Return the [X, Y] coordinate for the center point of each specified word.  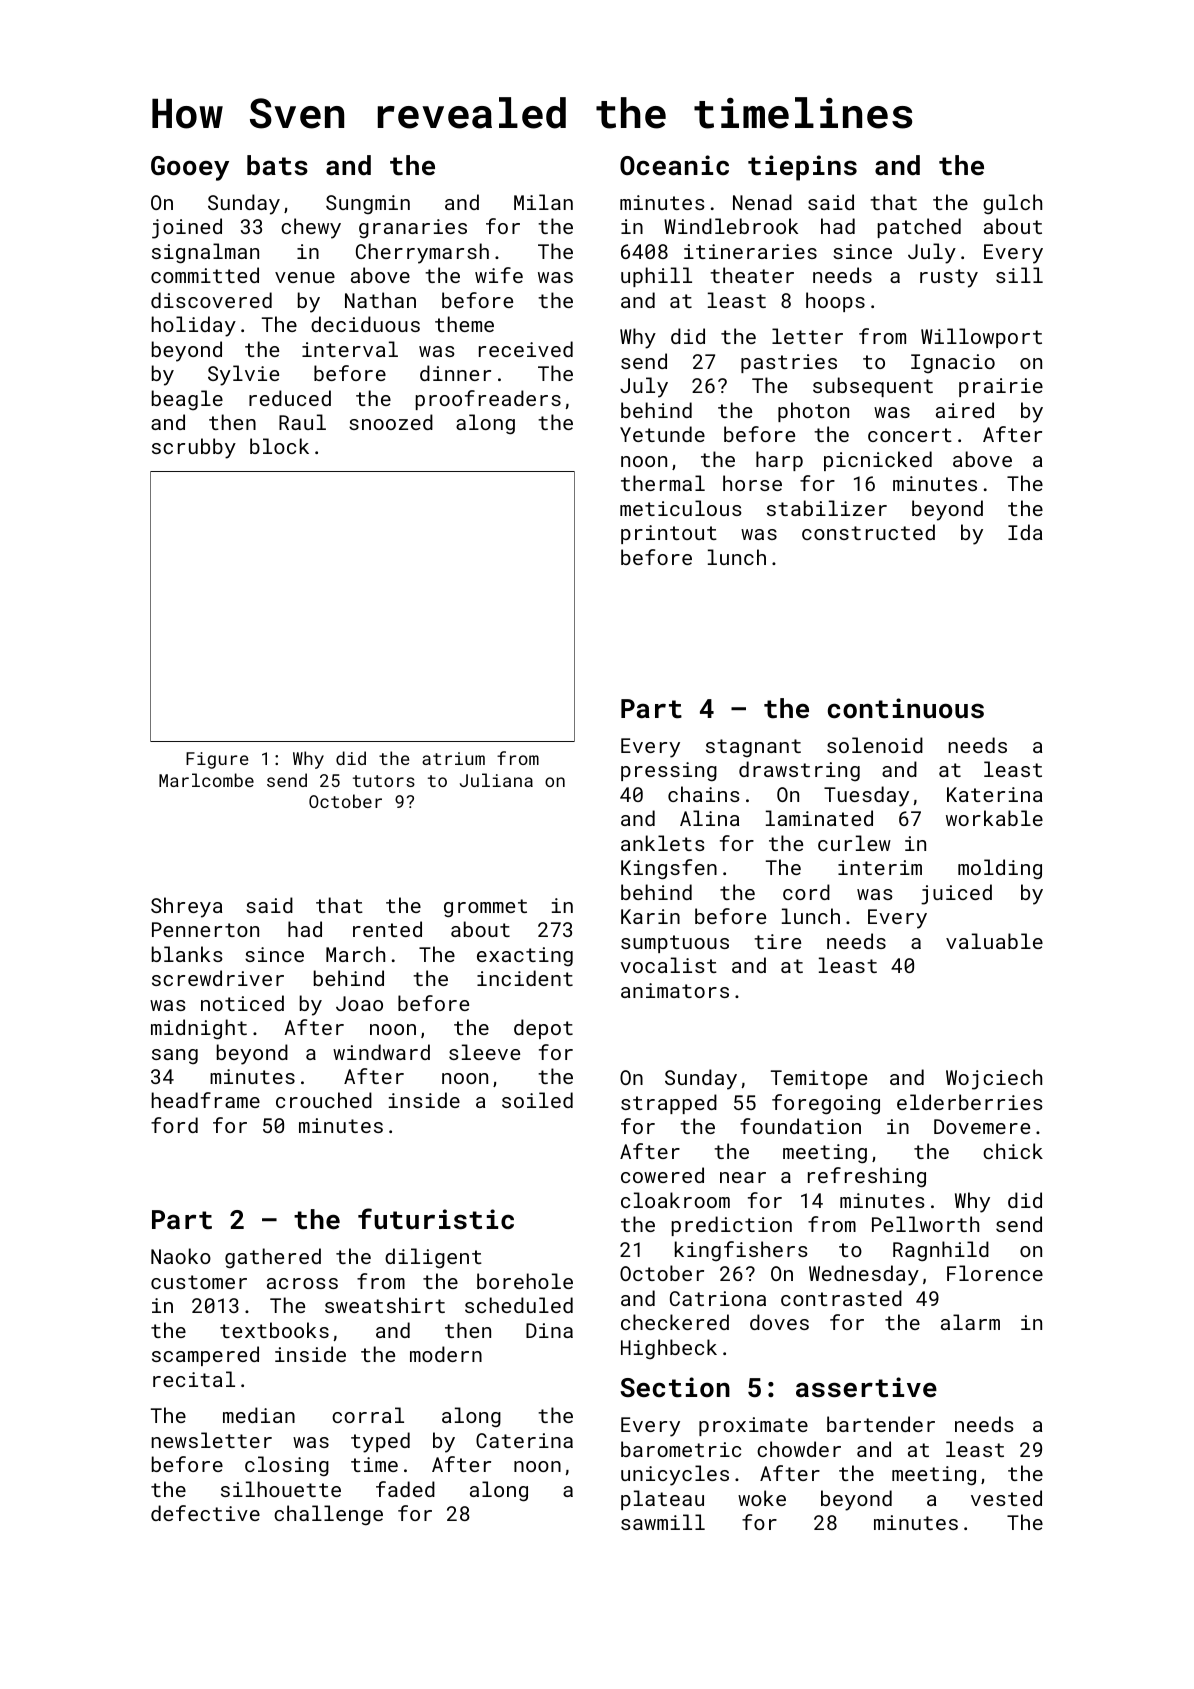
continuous [906, 708]
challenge [328, 1515]
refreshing [867, 1177]
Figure [217, 760]
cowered [662, 1175]
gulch [1012, 204]
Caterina [524, 1440]
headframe [206, 1100]
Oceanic [674, 165]
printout [669, 534]
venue [305, 277]
